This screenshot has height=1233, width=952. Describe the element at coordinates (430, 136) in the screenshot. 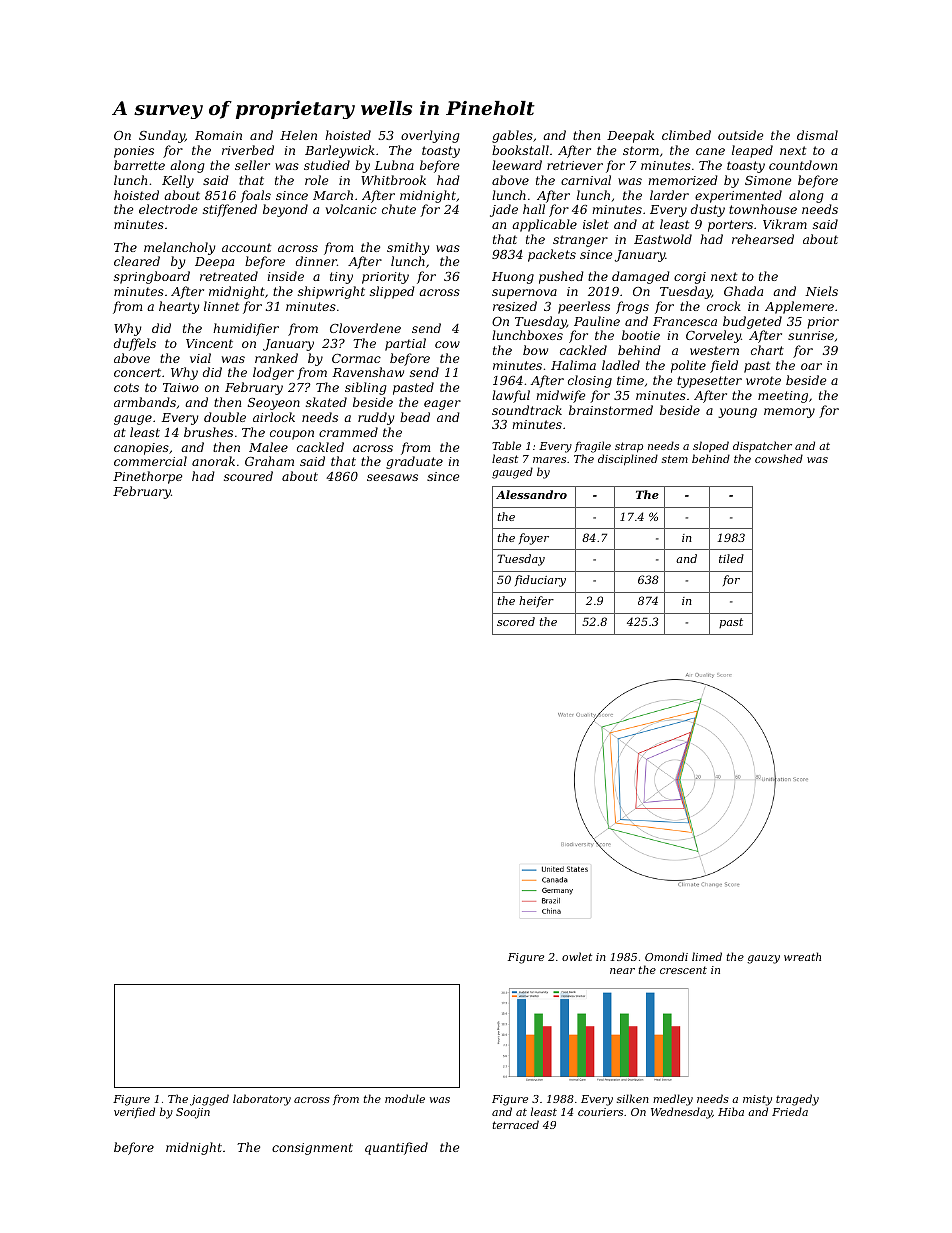

I see `overlying` at that location.
